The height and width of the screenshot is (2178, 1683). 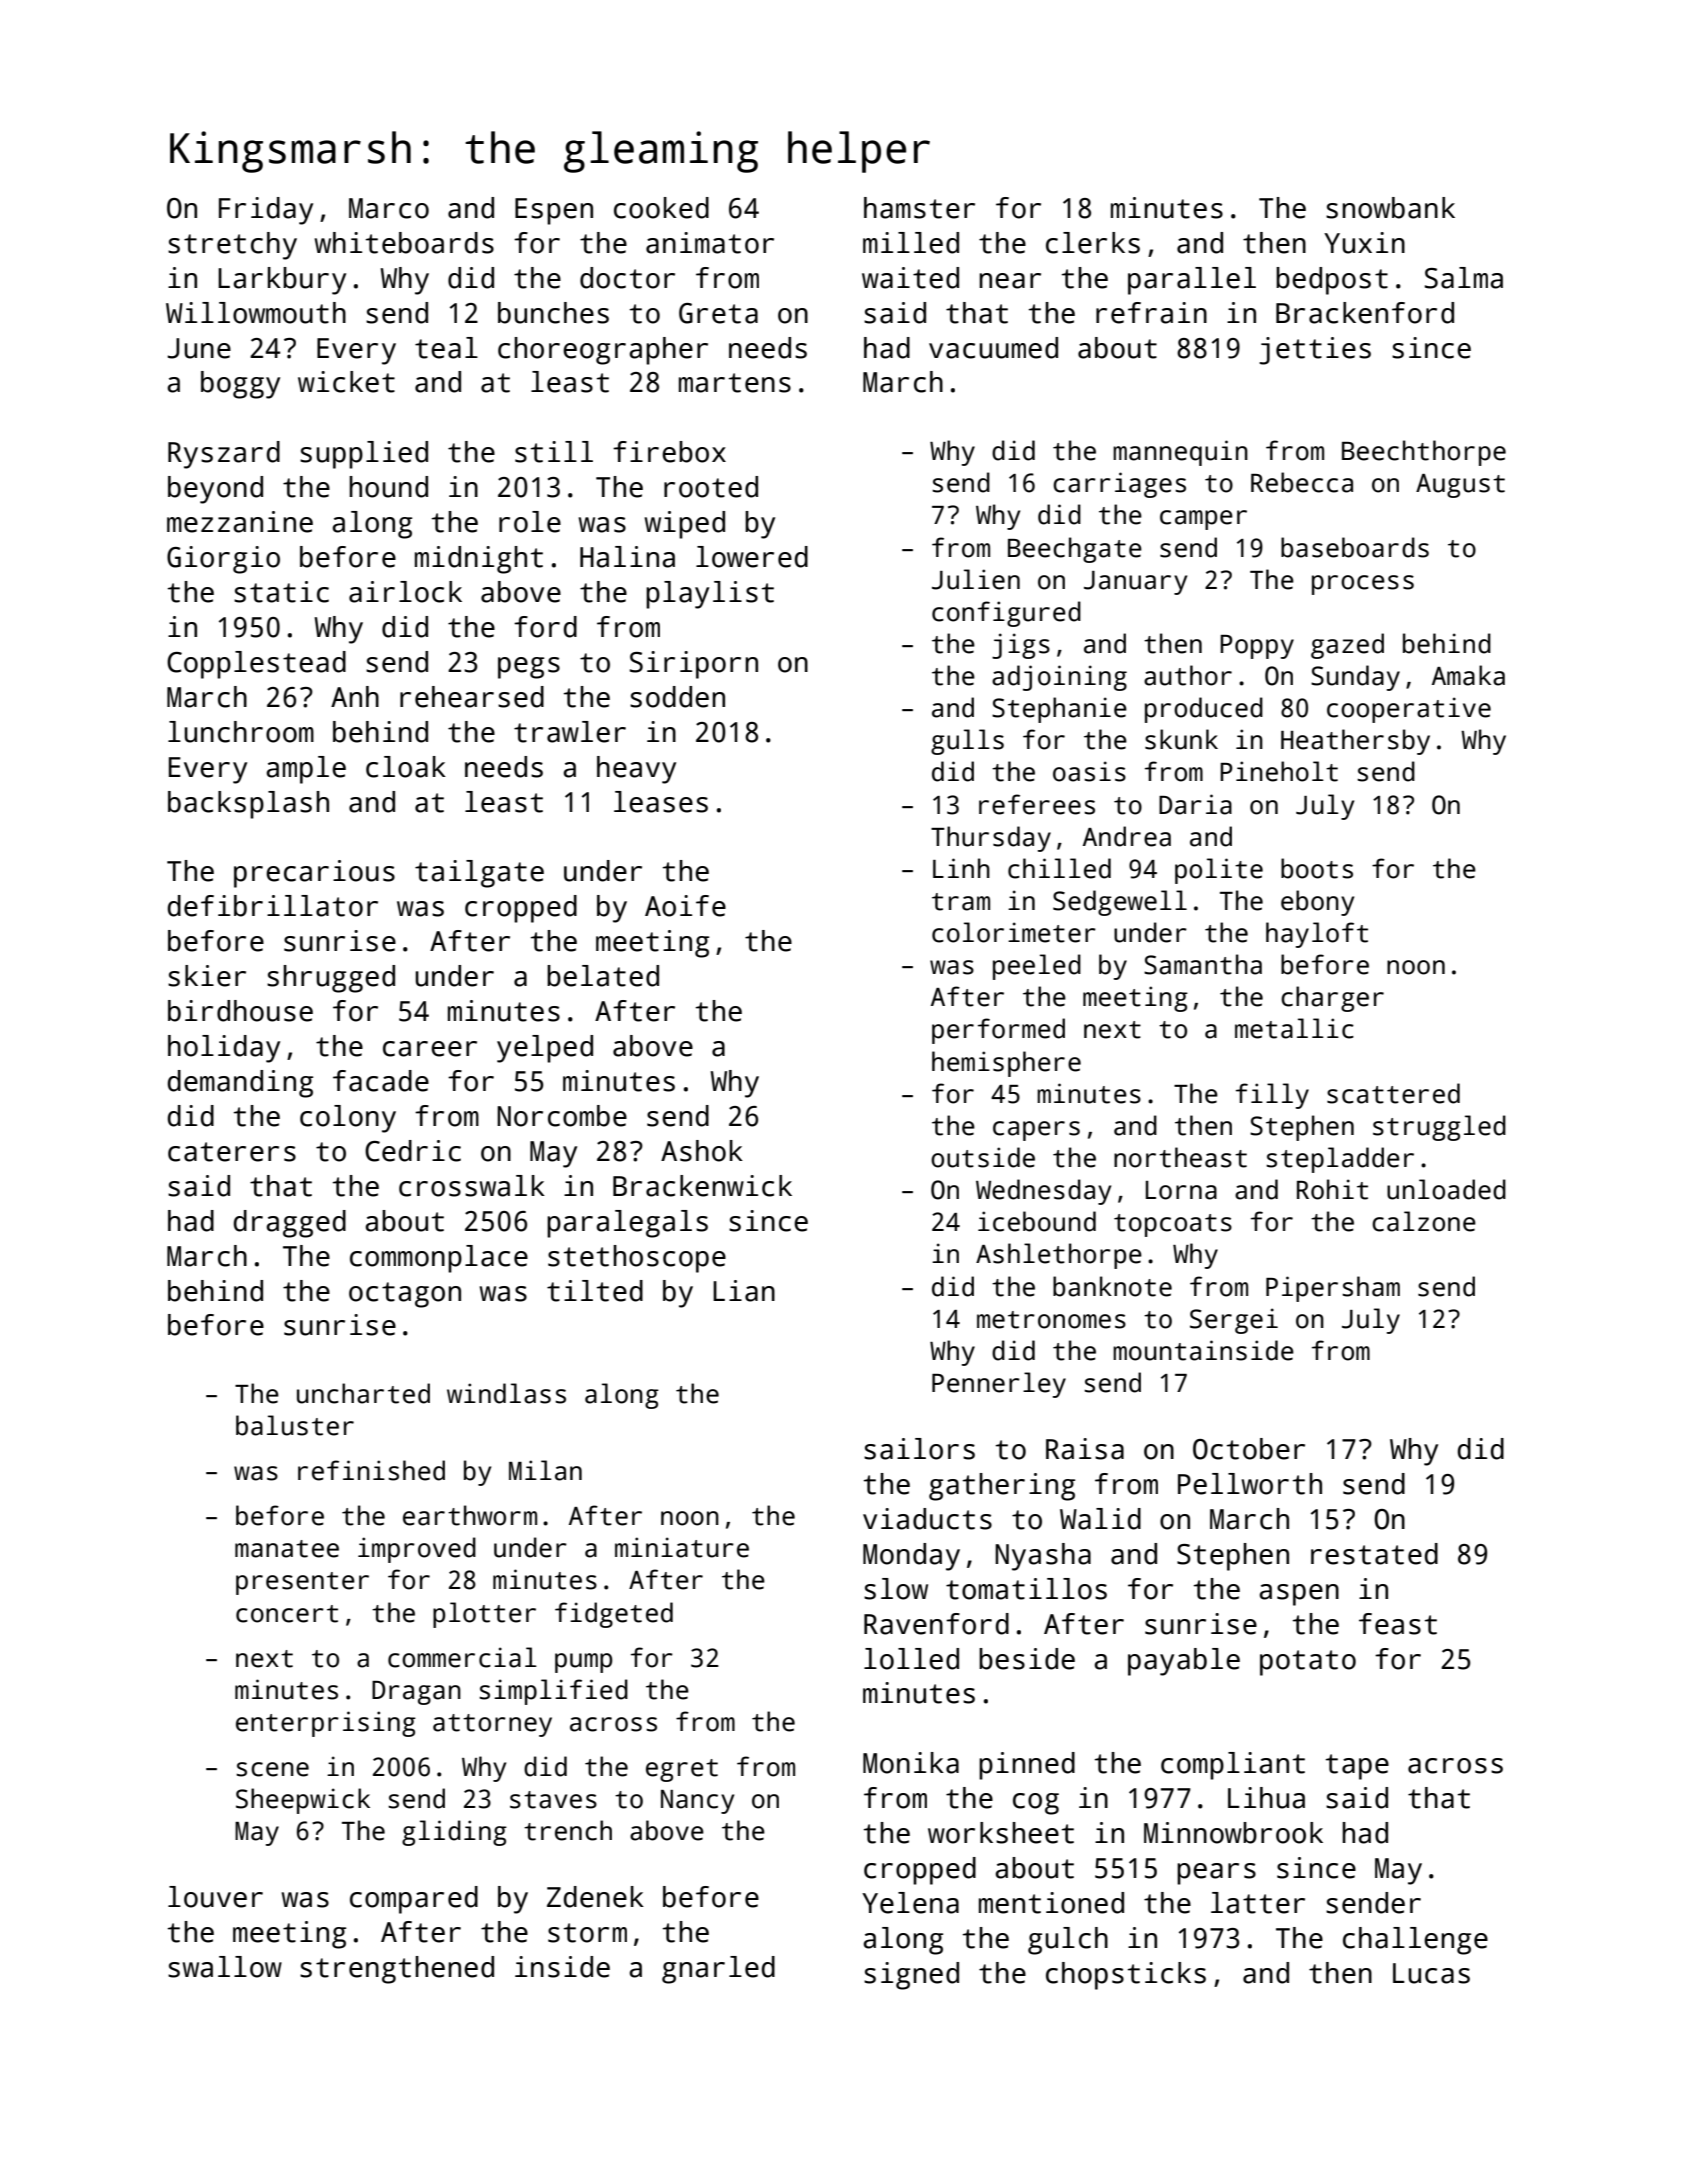 What do you see at coordinates (1272, 1096) in the screenshot?
I see `filly` at bounding box center [1272, 1096].
